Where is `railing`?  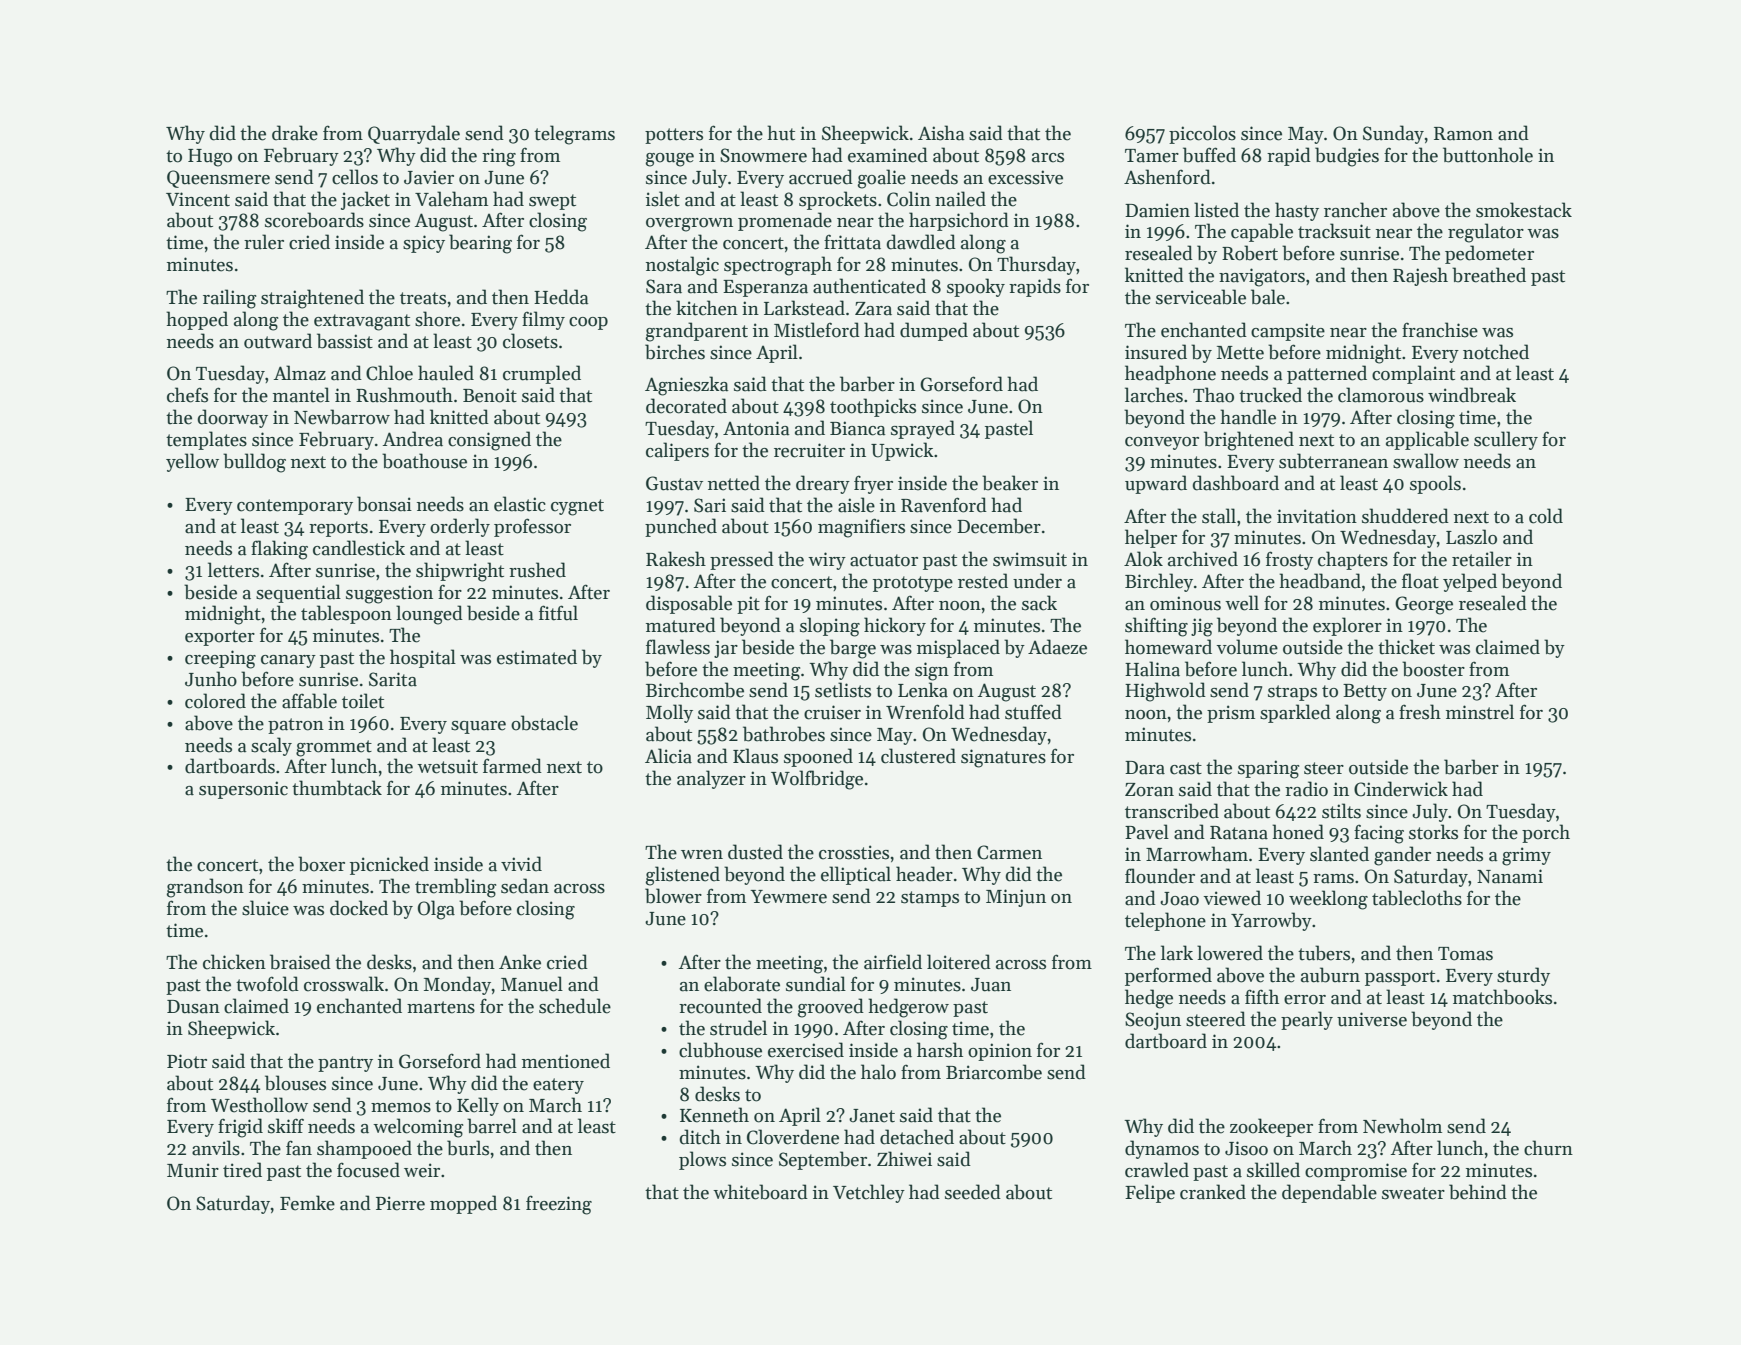
railing is located at coordinates (229, 299).
